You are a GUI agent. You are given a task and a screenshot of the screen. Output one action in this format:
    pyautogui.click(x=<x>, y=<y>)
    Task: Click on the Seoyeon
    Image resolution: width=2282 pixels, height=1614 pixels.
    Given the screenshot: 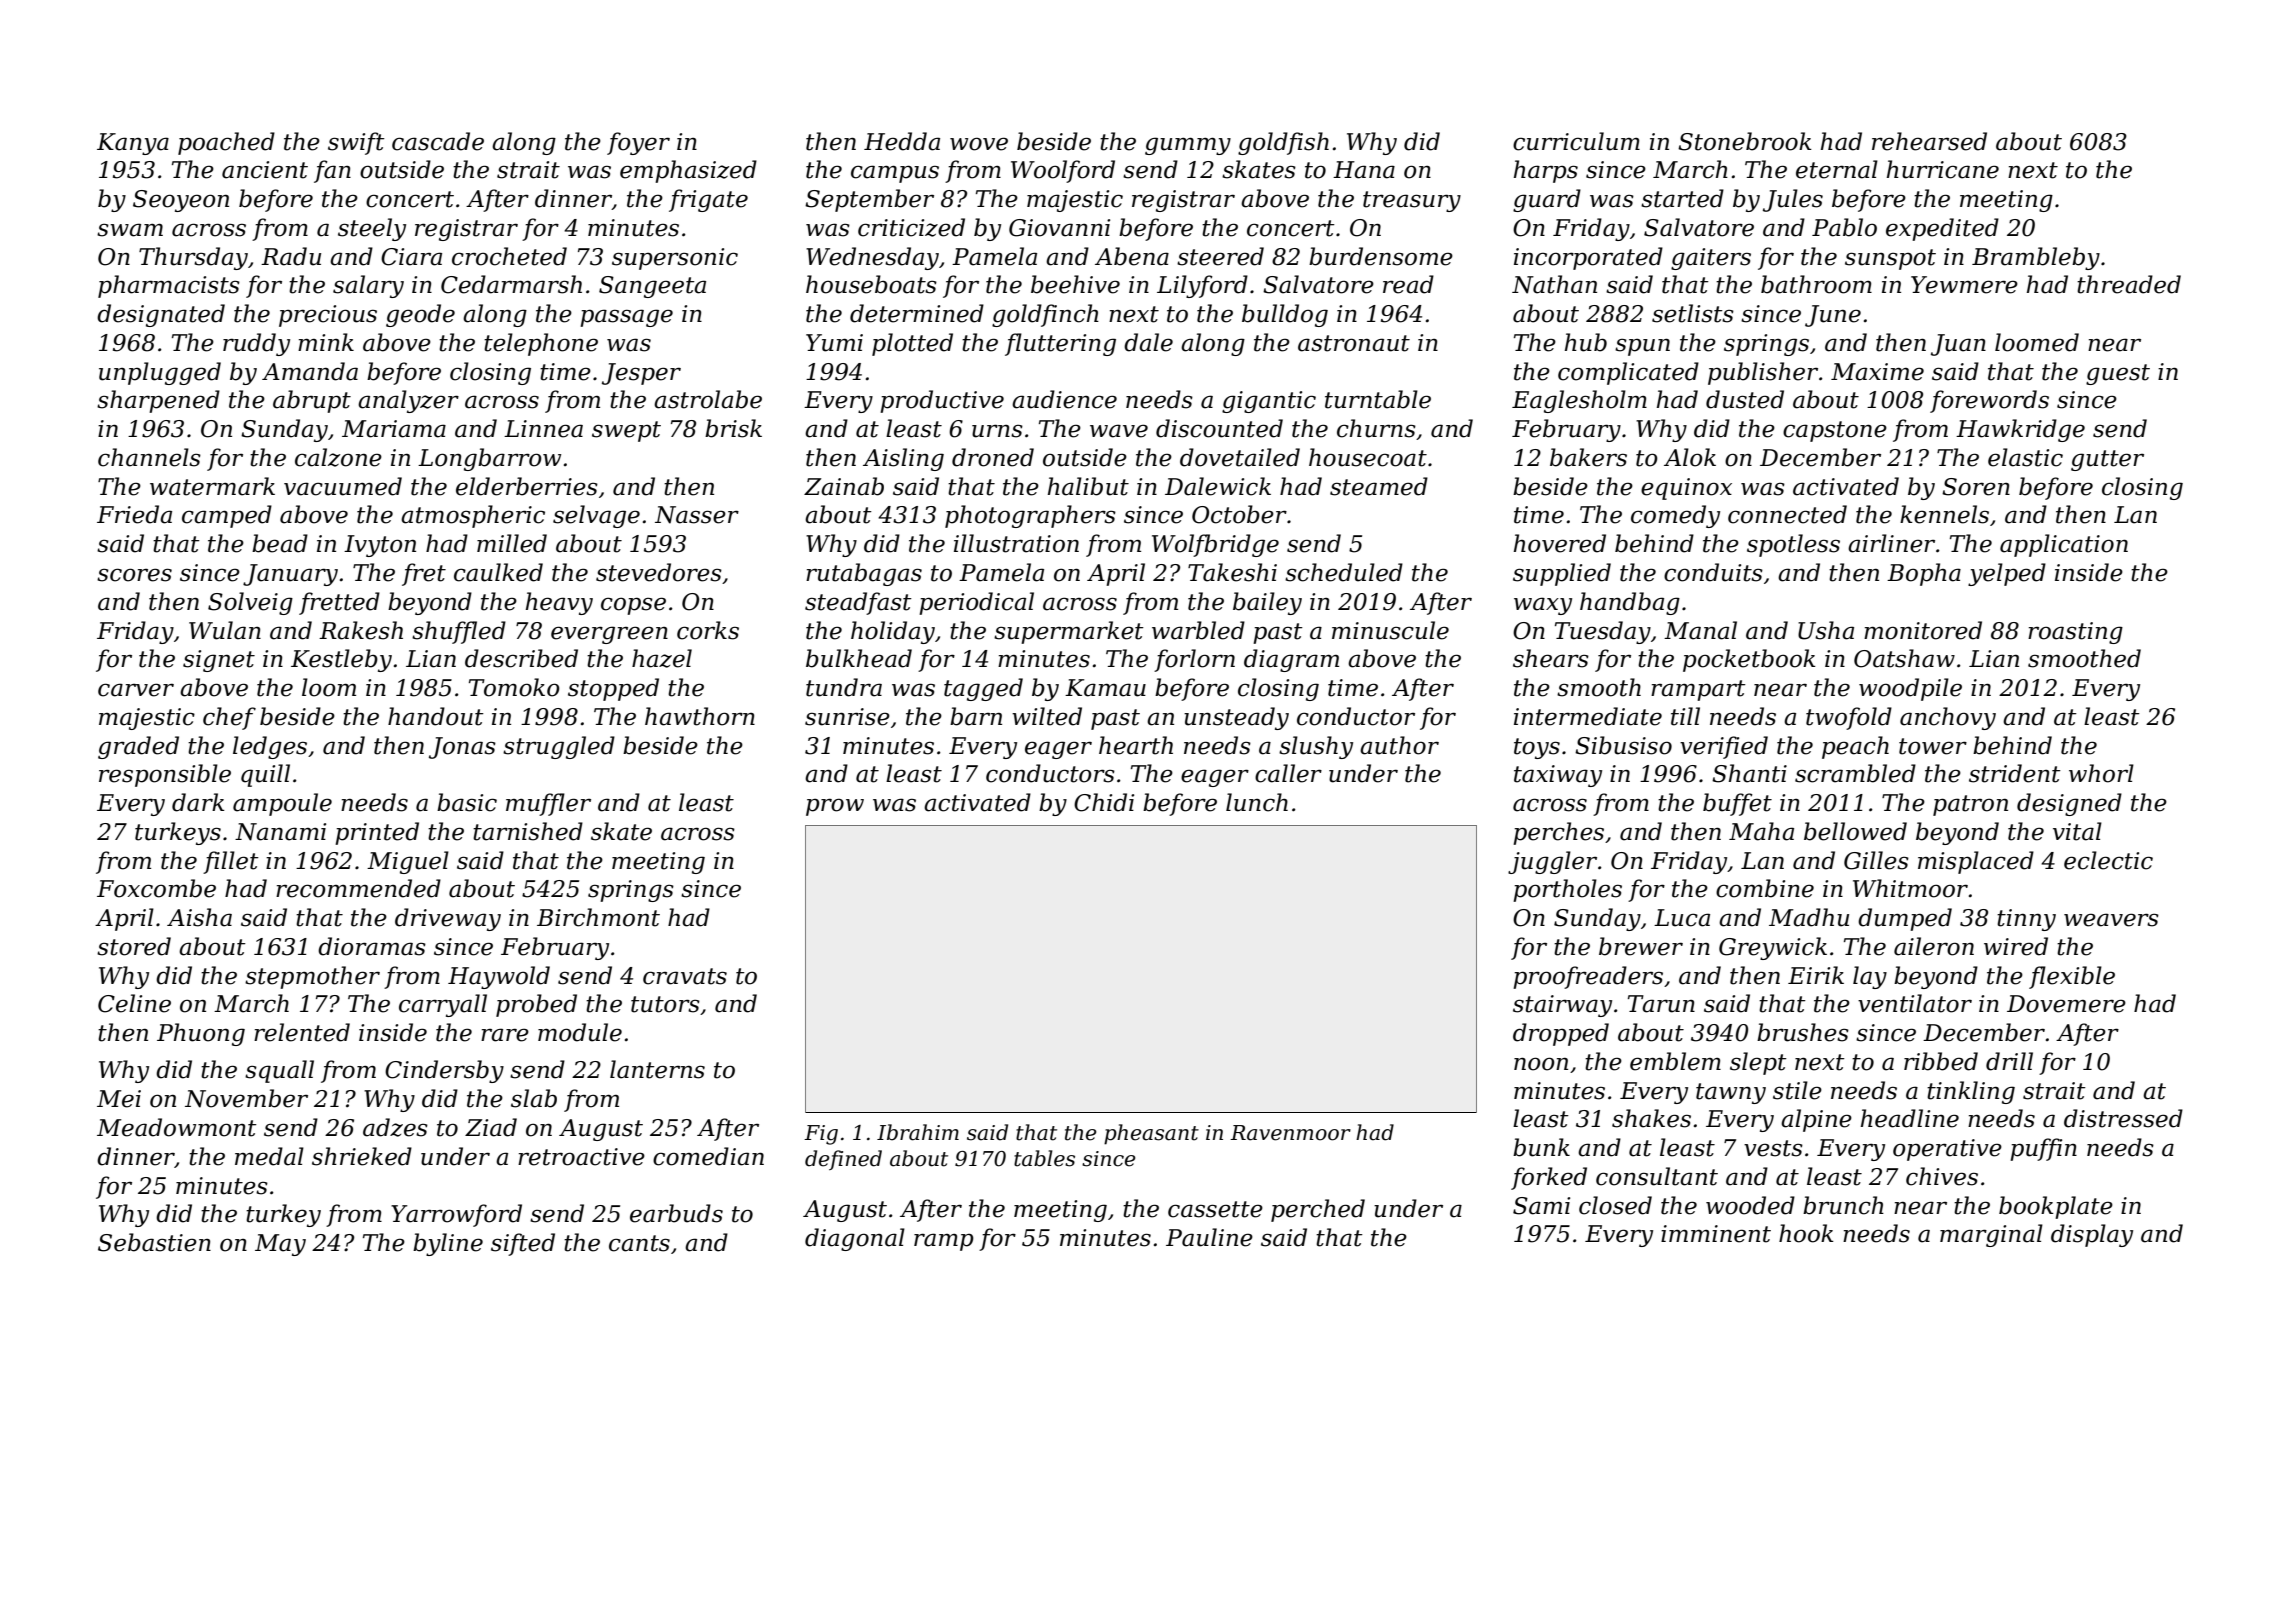 What is the action you would take?
    pyautogui.click(x=181, y=201)
